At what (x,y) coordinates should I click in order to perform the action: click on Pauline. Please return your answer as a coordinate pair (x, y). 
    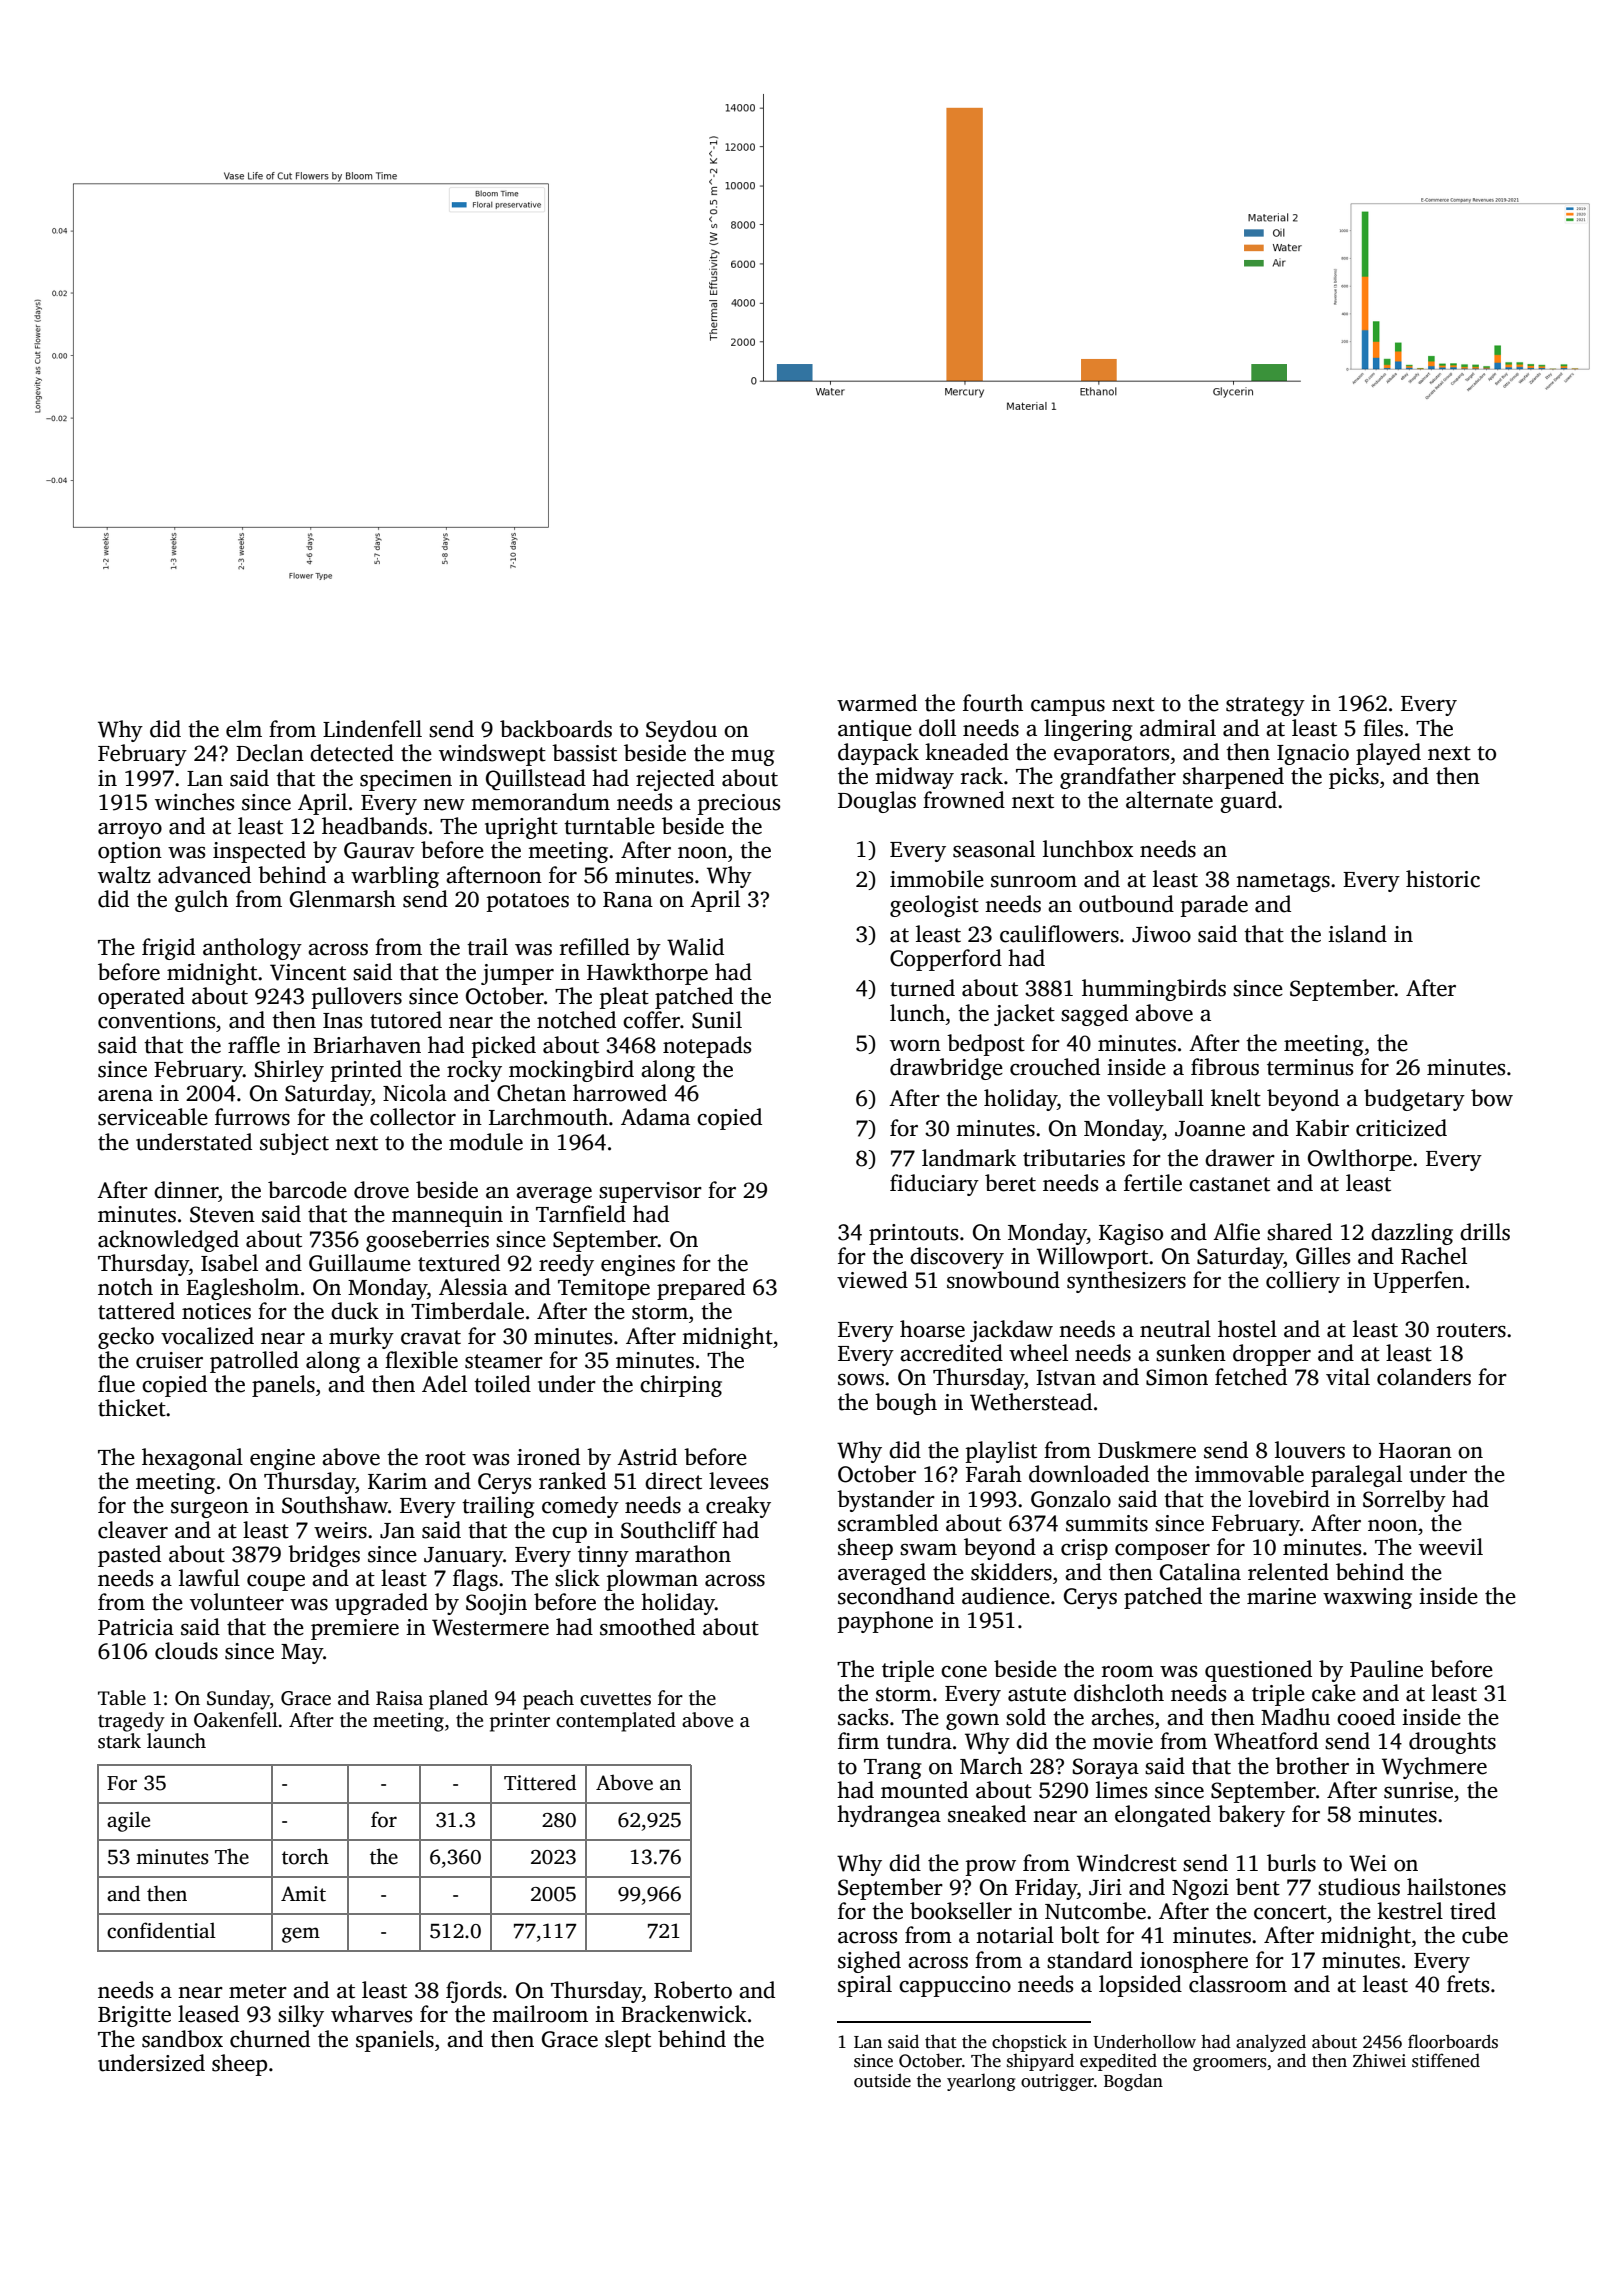
    Looking at the image, I should click on (1386, 1669).
